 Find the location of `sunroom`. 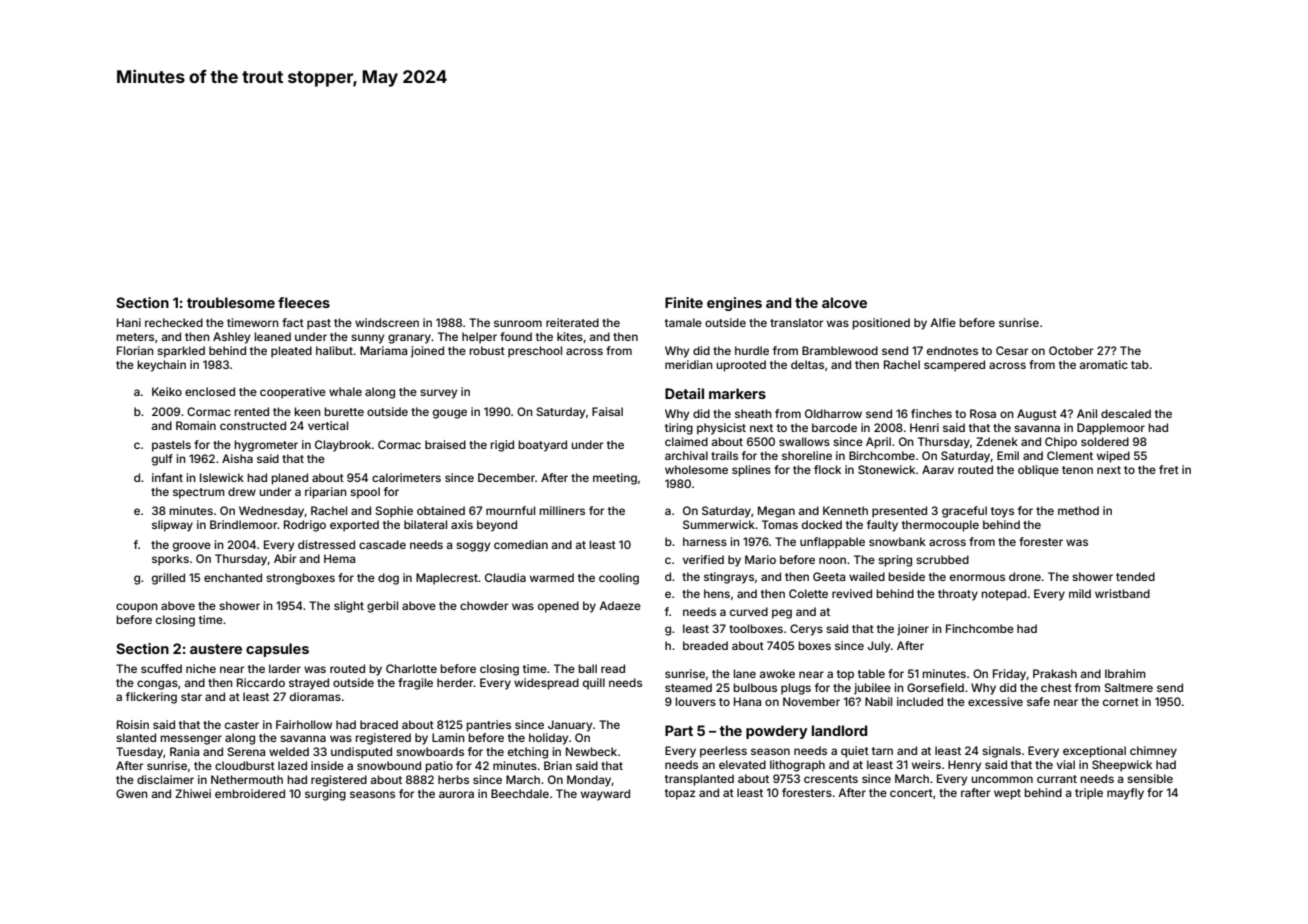

sunroom is located at coordinates (518, 323).
